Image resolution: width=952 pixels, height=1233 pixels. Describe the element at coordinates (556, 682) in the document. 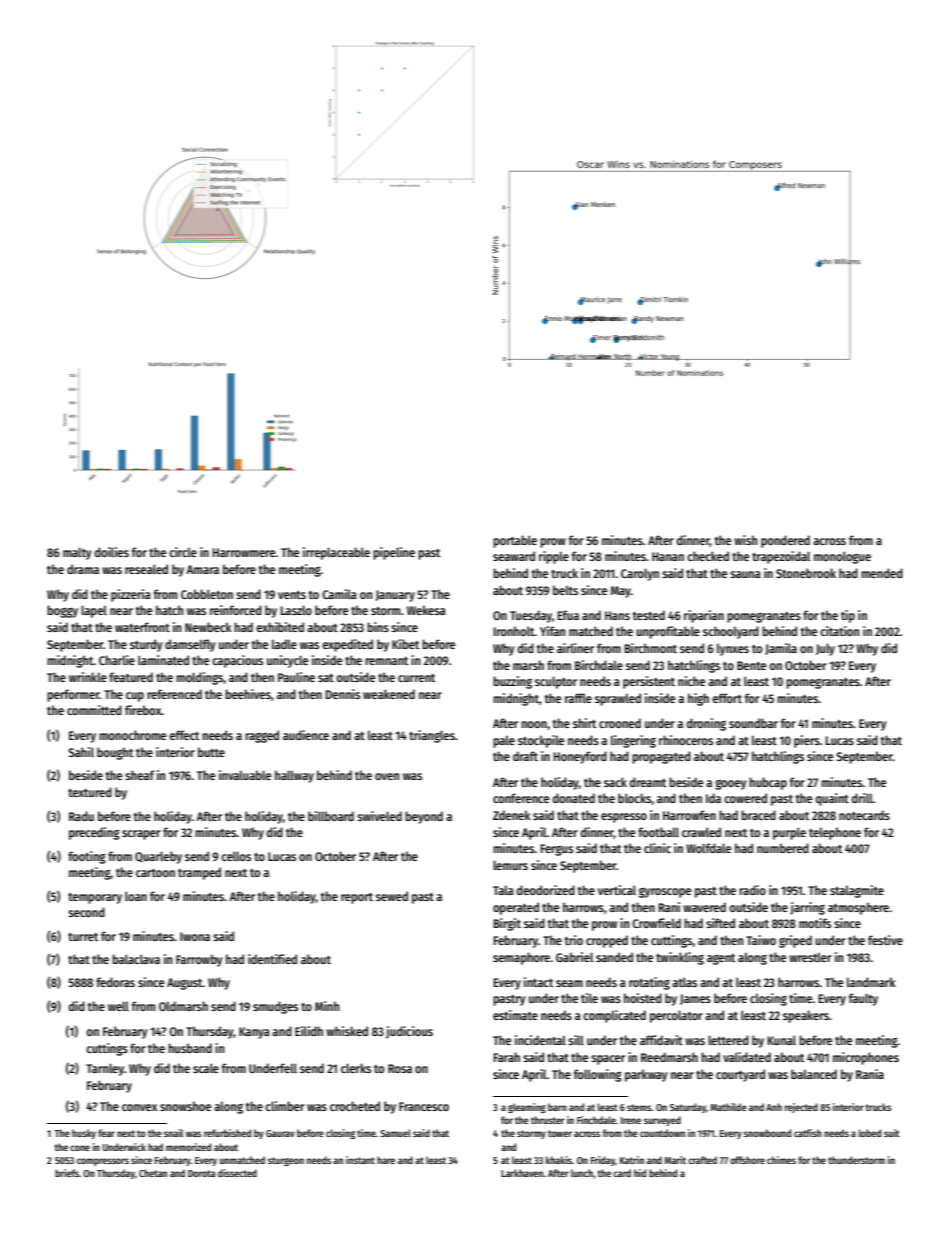

I see `sculptor` at that location.
